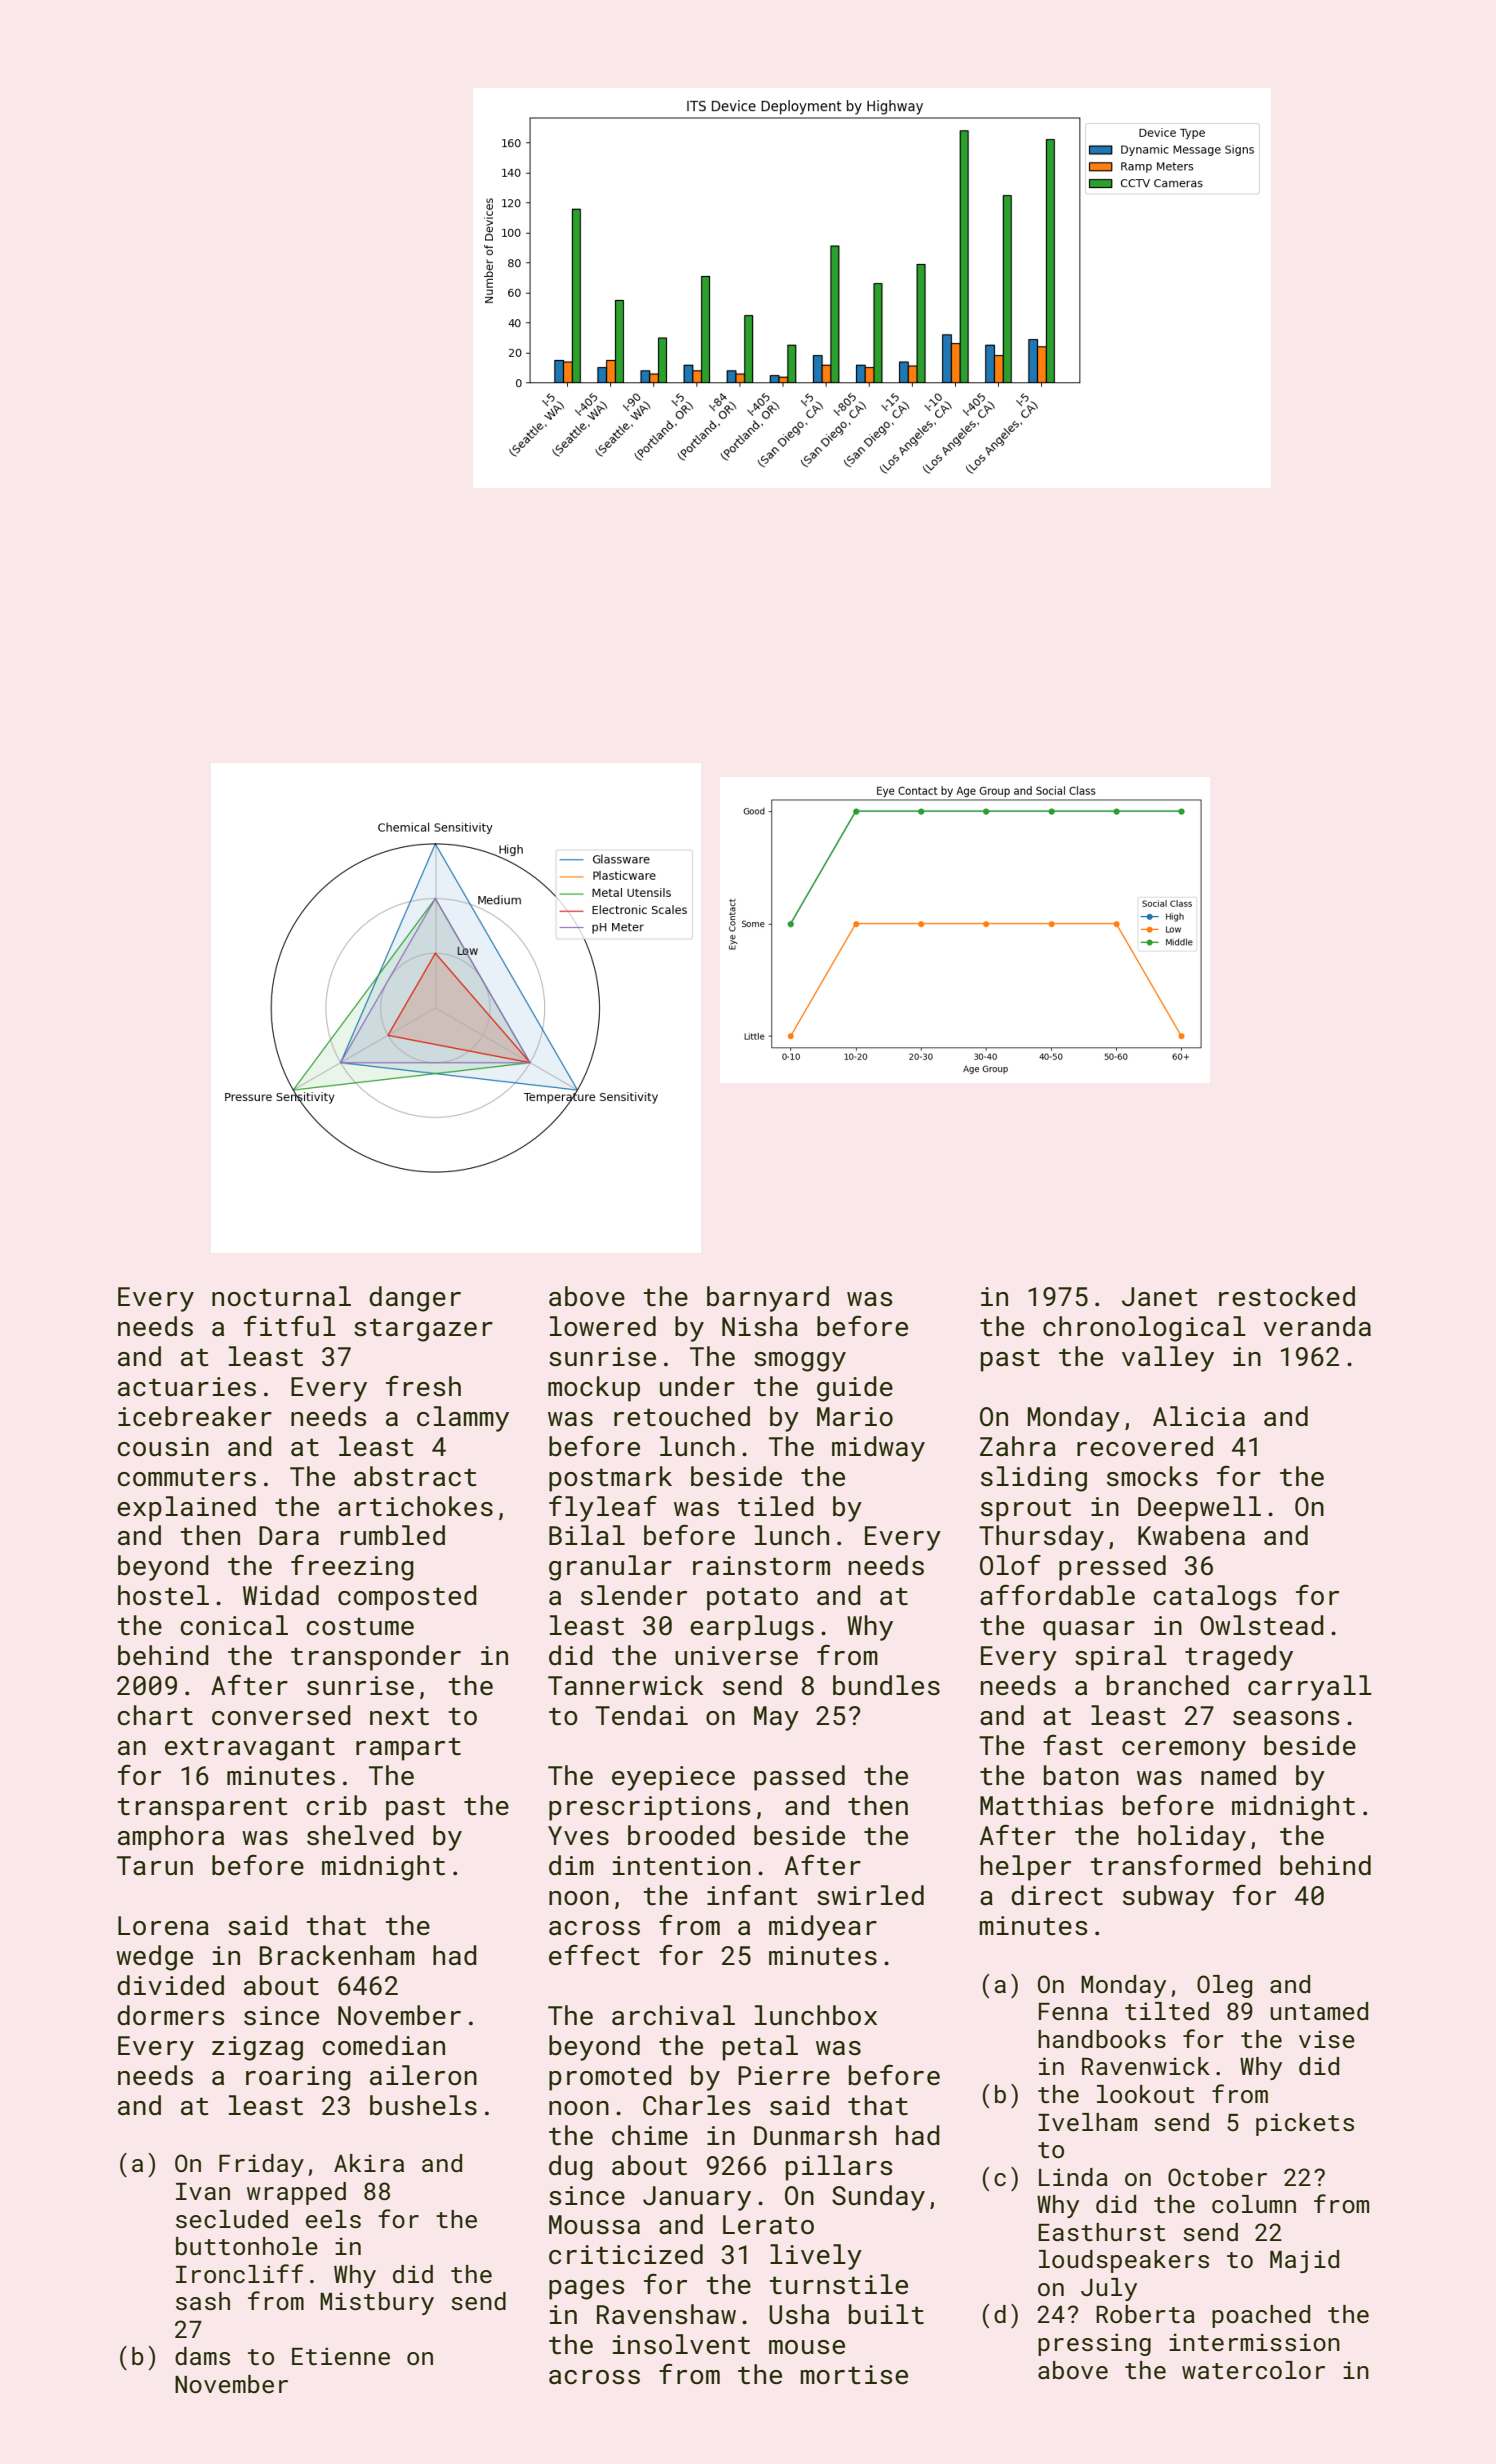  Describe the element at coordinates (1310, 1688) in the page. I see `carryall` at that location.
